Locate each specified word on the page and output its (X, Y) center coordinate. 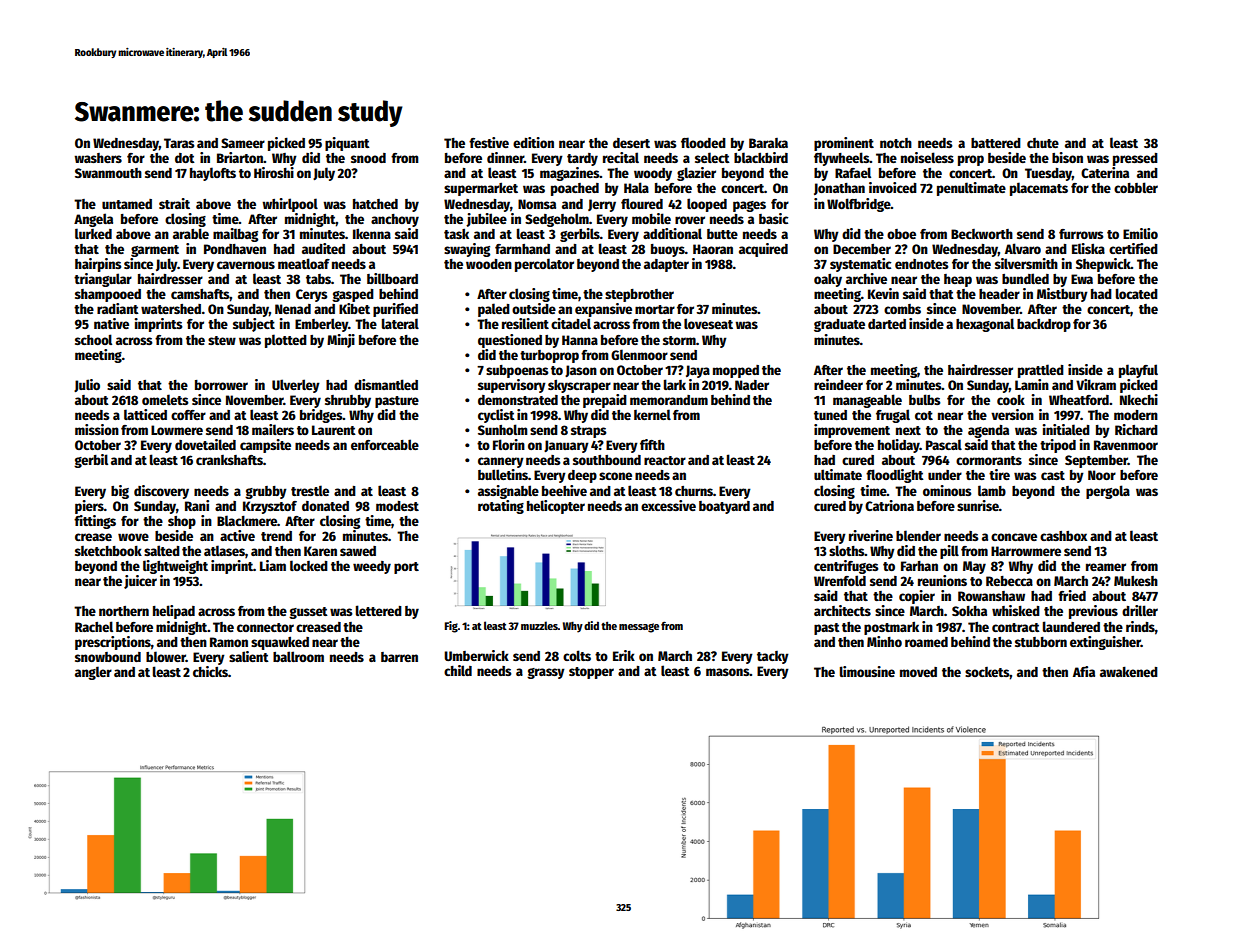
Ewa (1082, 279)
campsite (265, 446)
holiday (899, 446)
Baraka (768, 143)
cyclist (496, 416)
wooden (489, 264)
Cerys (312, 295)
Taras (179, 143)
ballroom (298, 656)
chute (1043, 143)
